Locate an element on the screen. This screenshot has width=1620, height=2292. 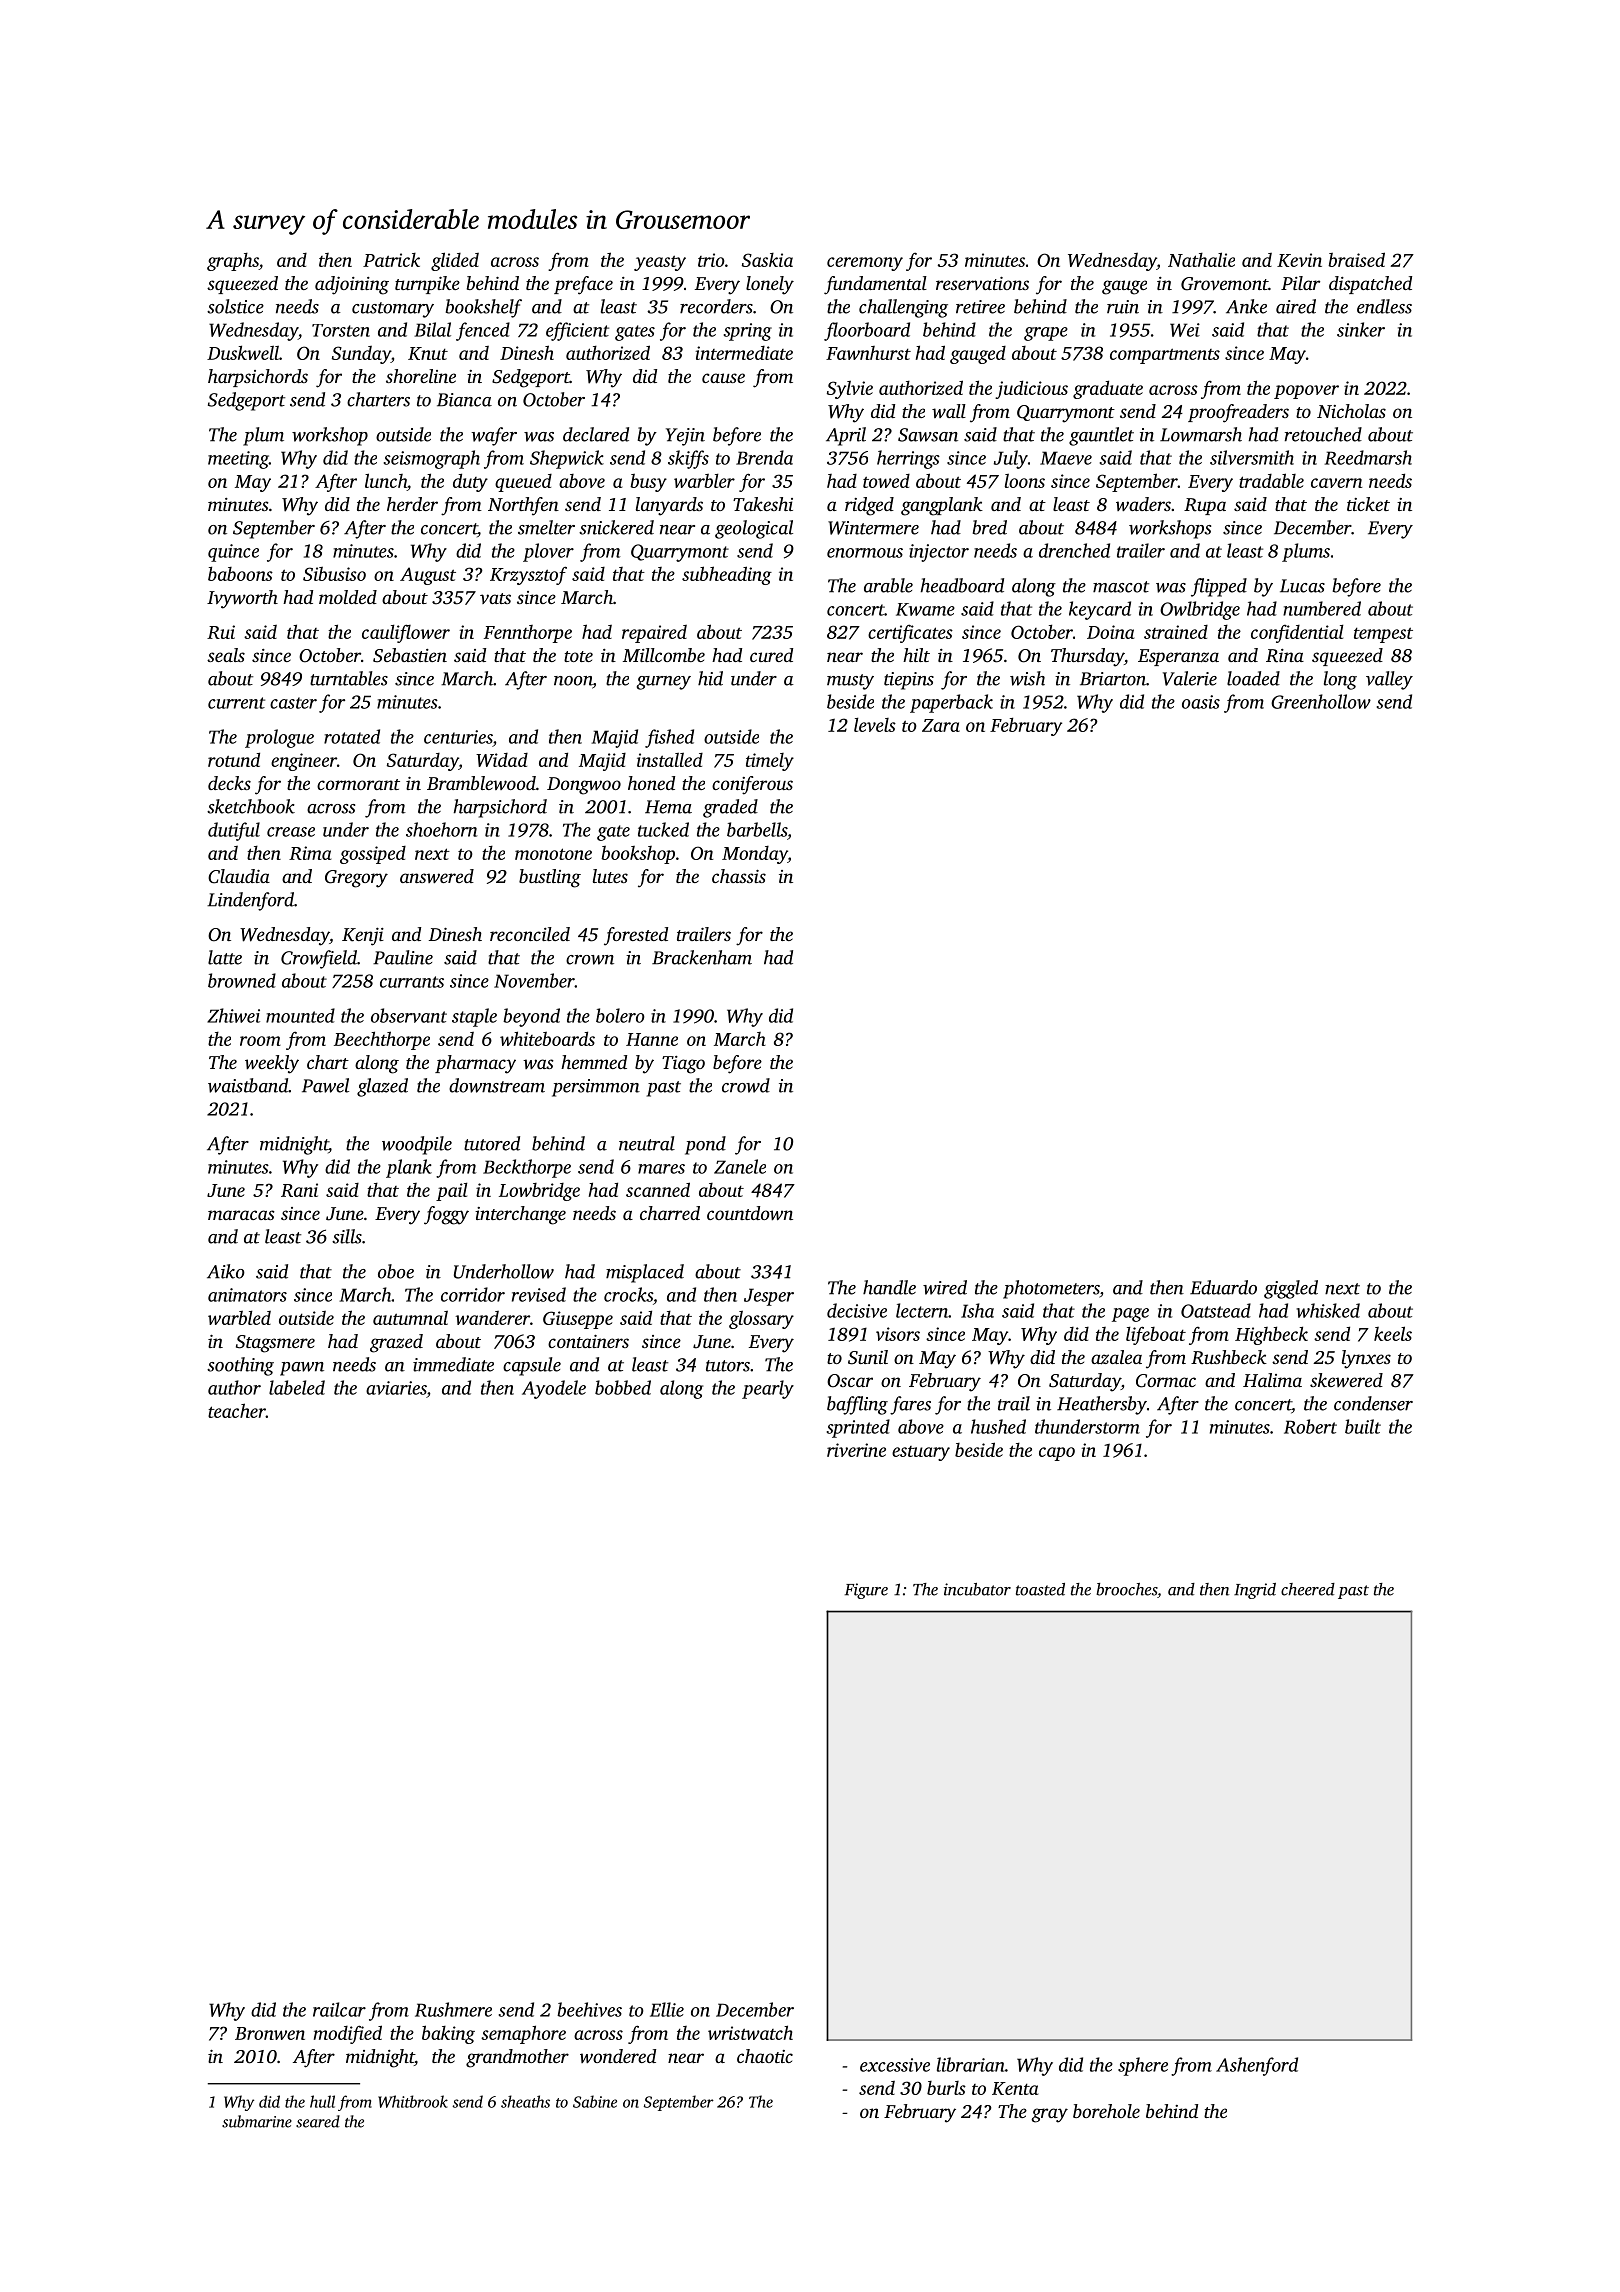
railcar is located at coordinates (339, 2009).
